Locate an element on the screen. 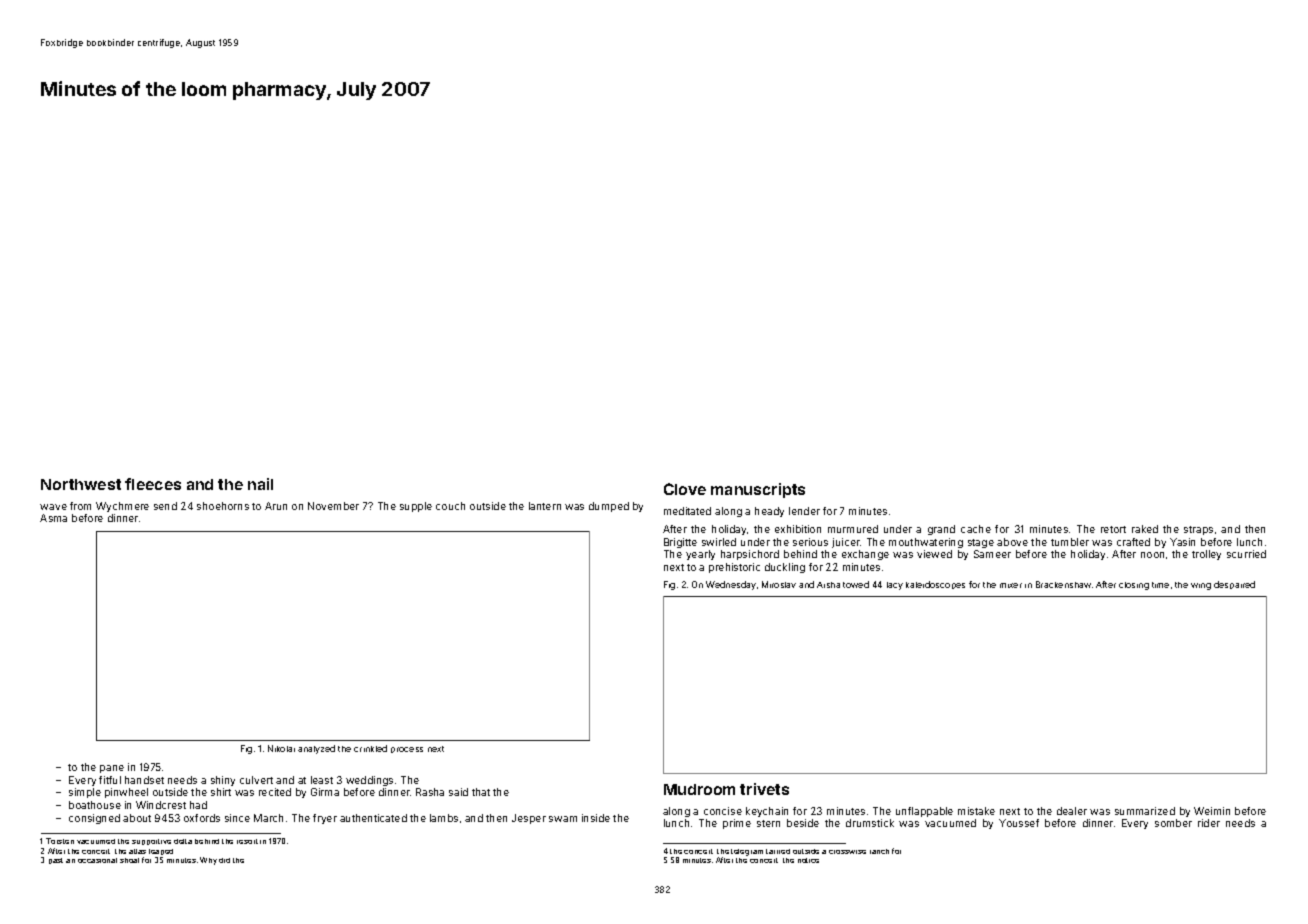 This screenshot has height=924, width=1308. Wednesday is located at coordinates (731, 585).
